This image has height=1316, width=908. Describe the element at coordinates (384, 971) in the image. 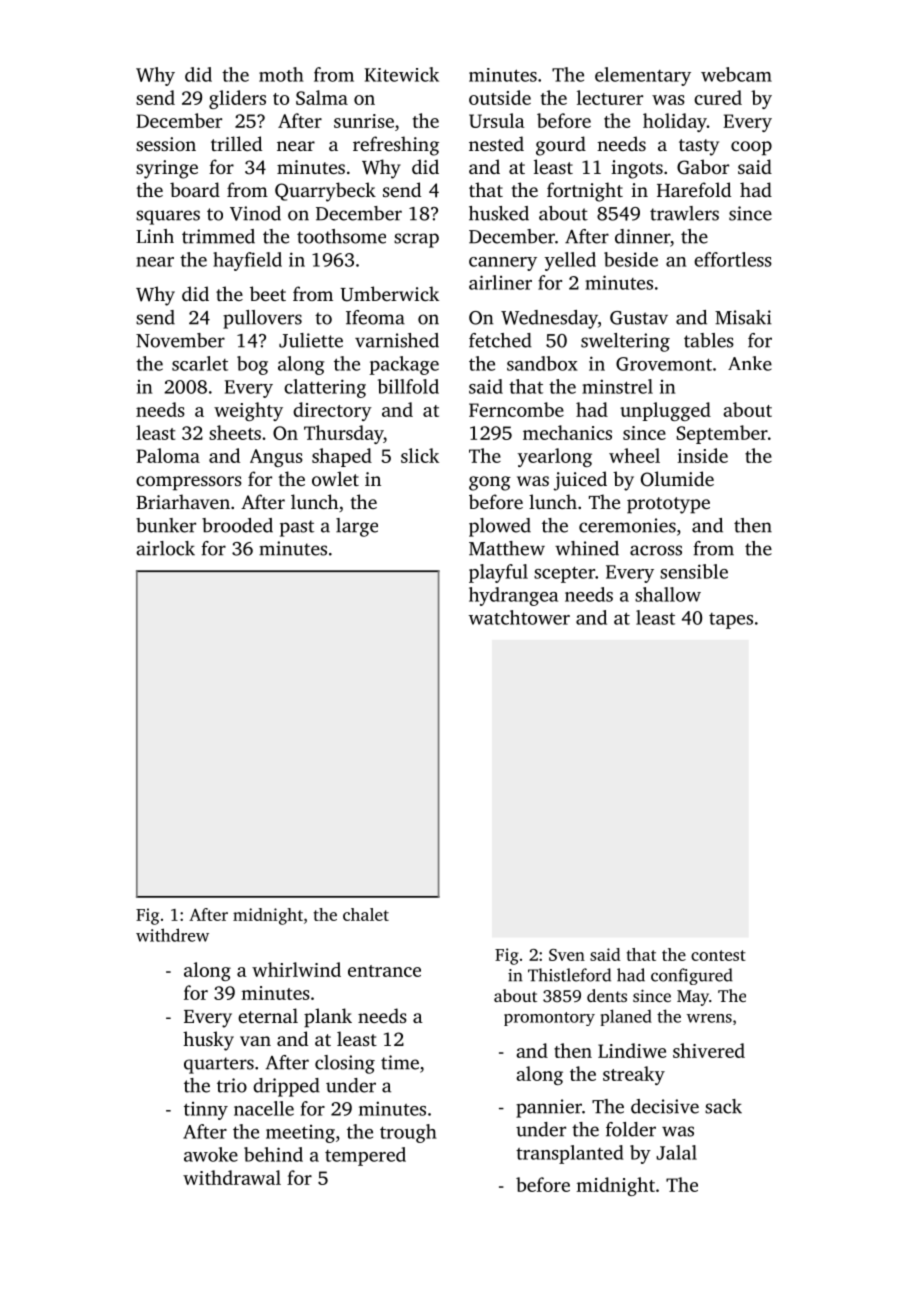

I see `entrance` at that location.
